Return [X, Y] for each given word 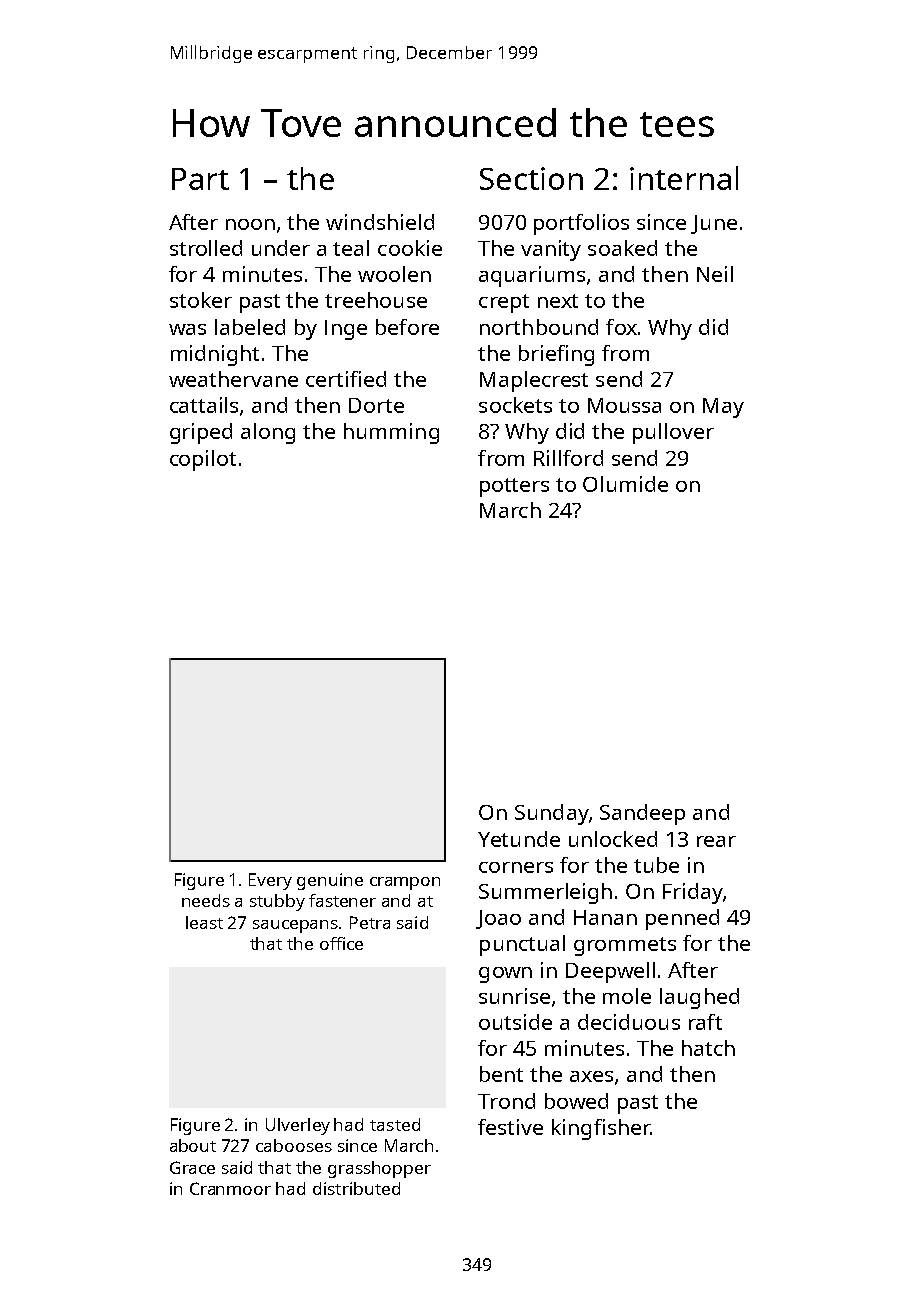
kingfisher [601, 1129]
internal [684, 178]
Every [270, 881]
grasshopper [379, 1169]
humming [391, 433]
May [723, 408]
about [193, 1145]
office [341, 943]
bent [501, 1074]
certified [346, 379]
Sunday [552, 814]
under [281, 248]
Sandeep [642, 814]
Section [531, 178]
